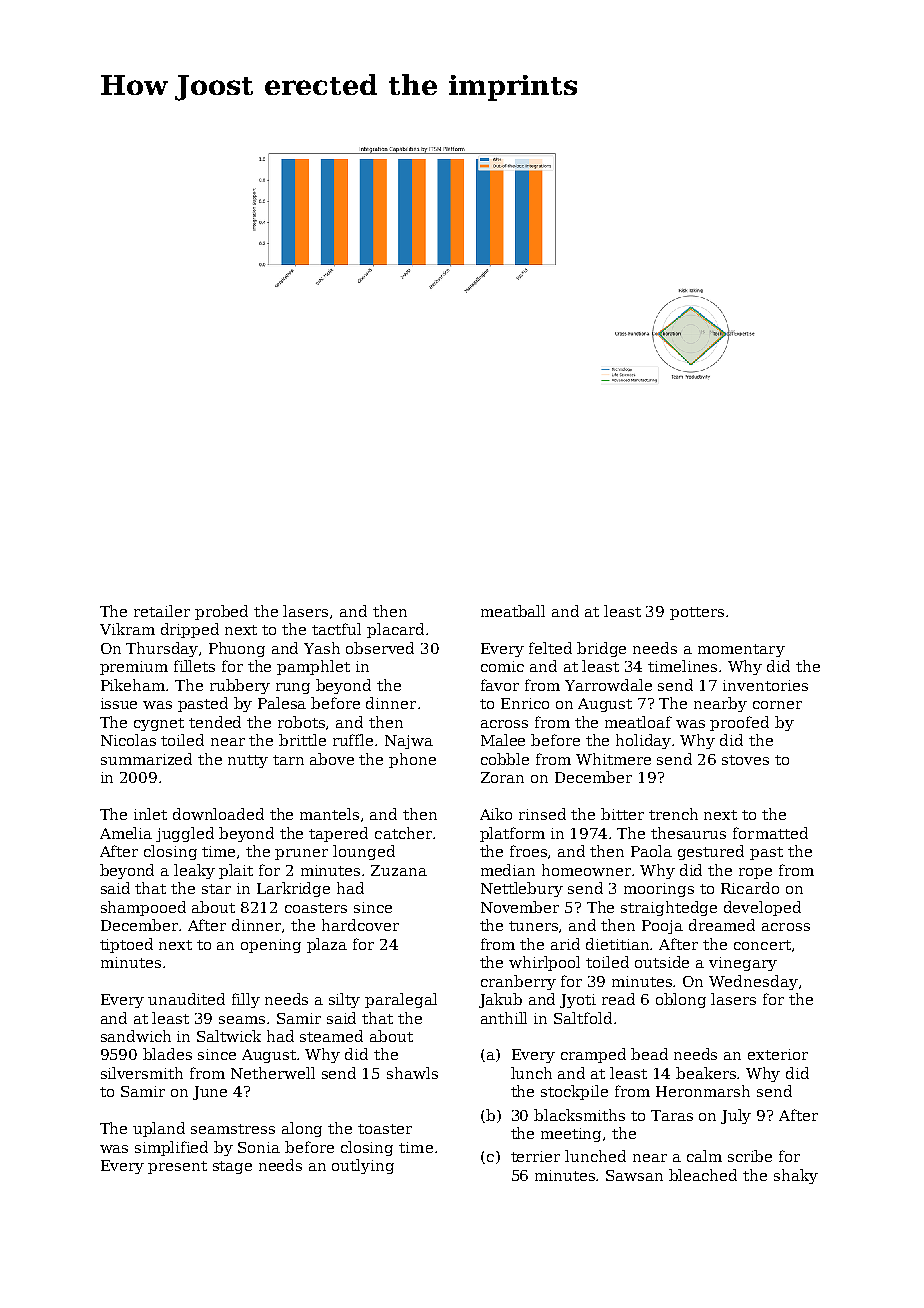 The width and height of the screenshot is (924, 1308). I want to click on momentary, so click(741, 650).
